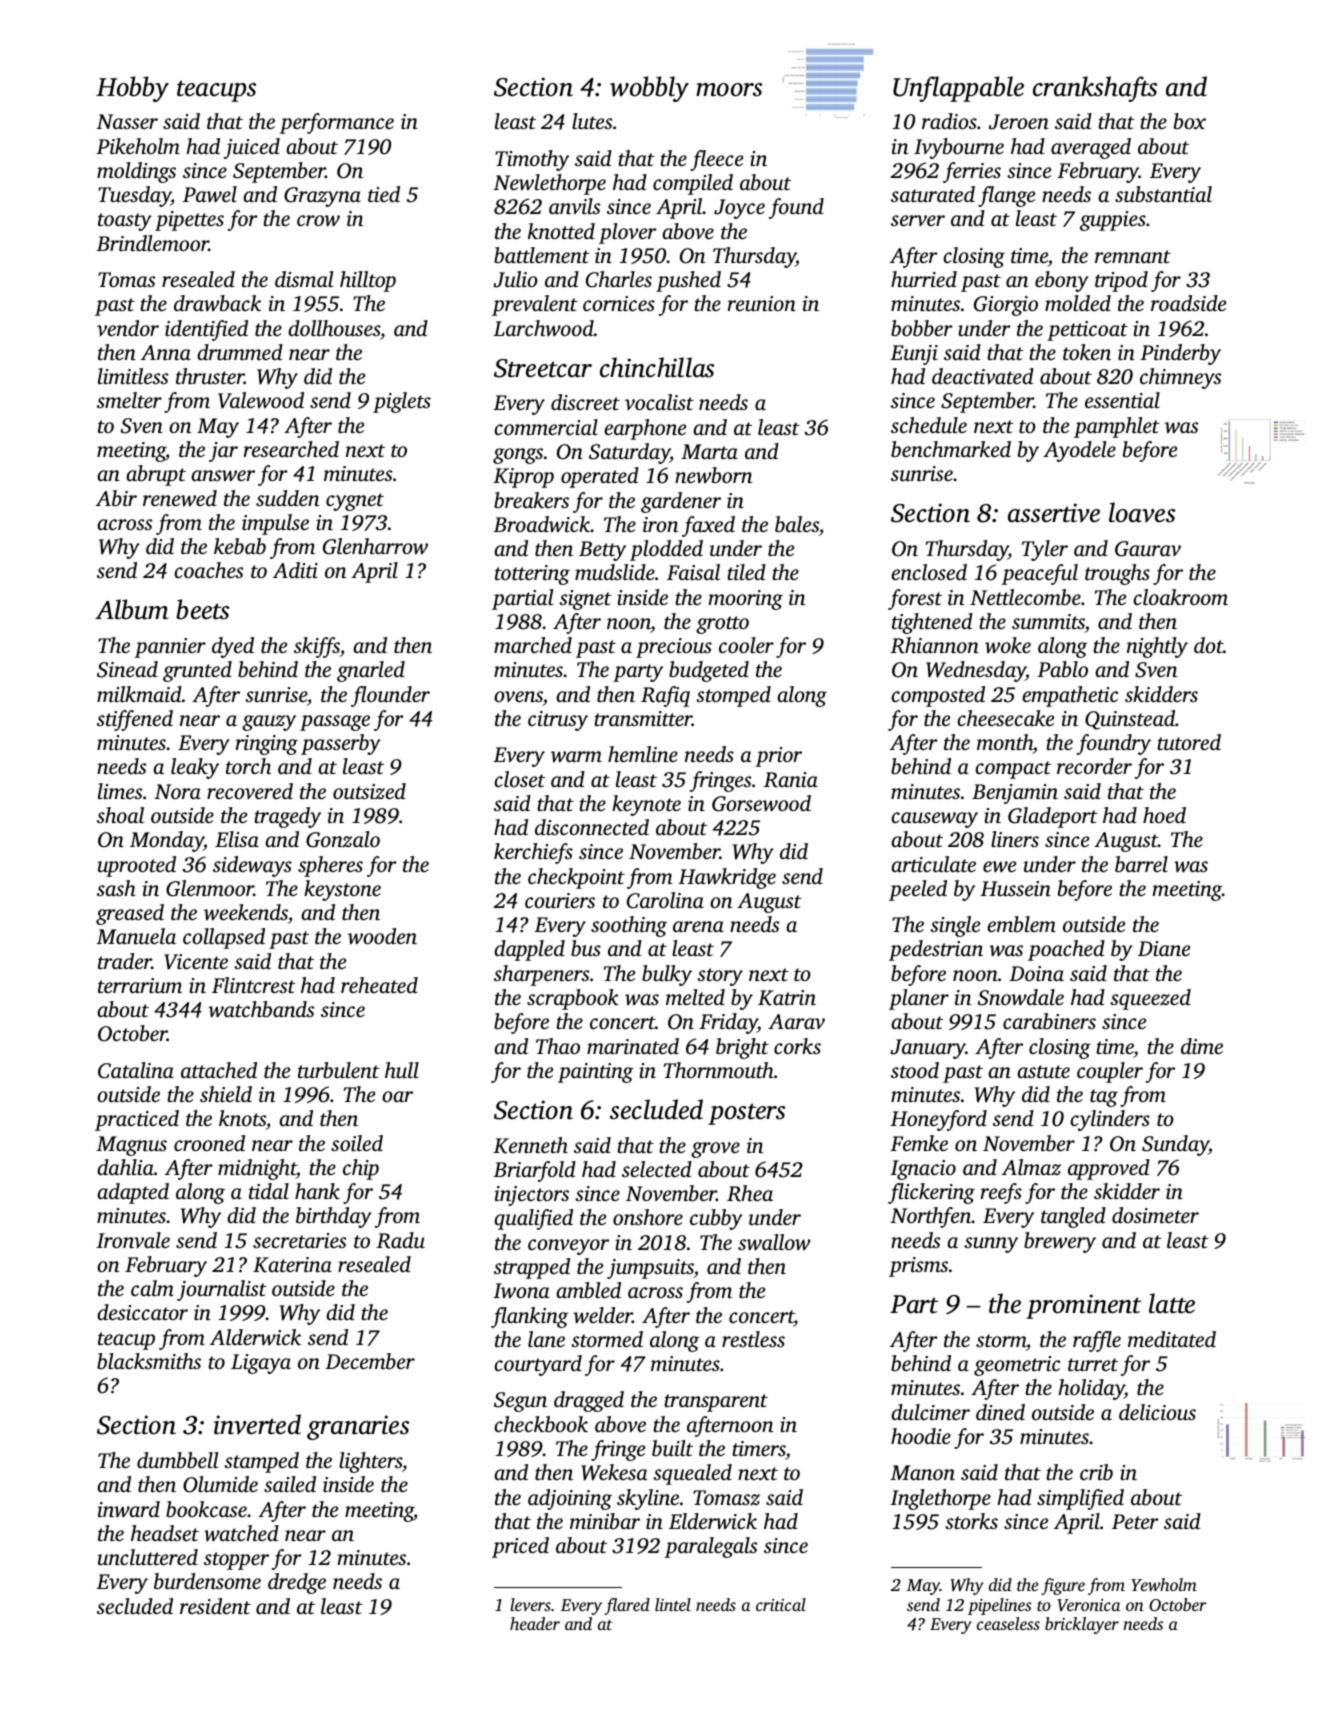 The width and height of the screenshot is (1326, 1716). Describe the element at coordinates (530, 1604) in the screenshot. I see `levers` at that location.
